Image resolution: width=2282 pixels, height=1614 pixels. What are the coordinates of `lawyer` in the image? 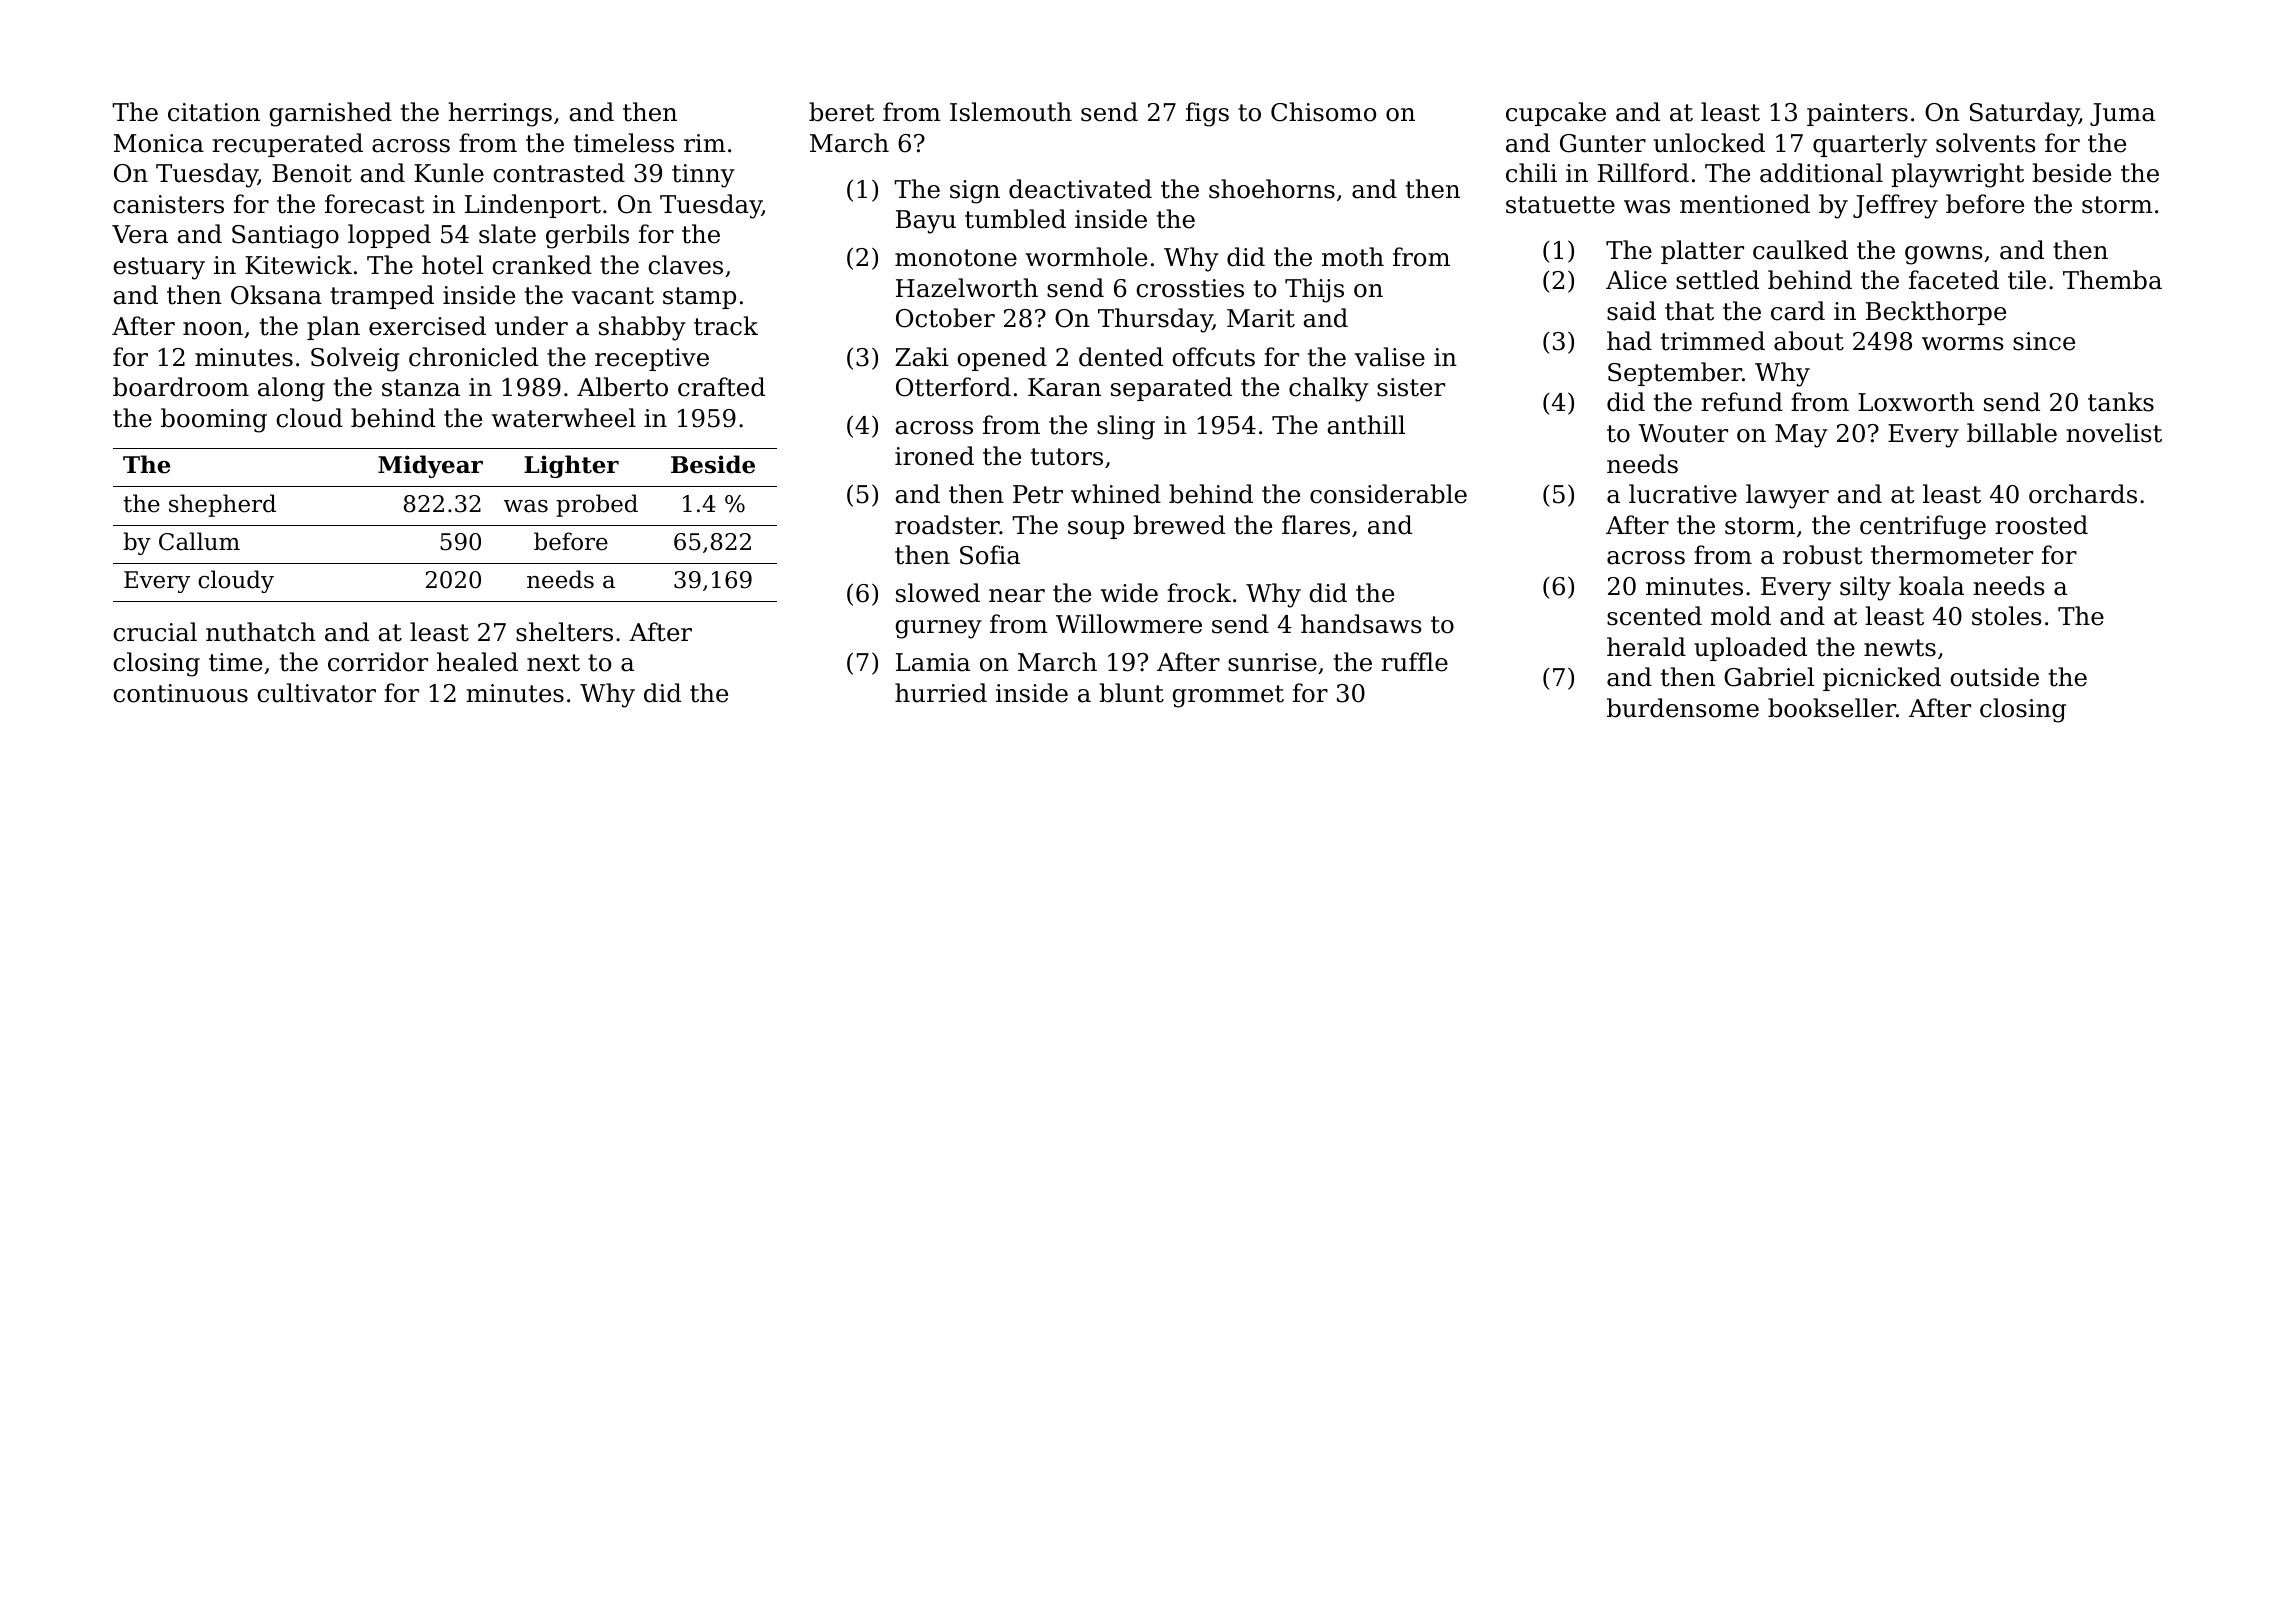 It's located at (1787, 496).
